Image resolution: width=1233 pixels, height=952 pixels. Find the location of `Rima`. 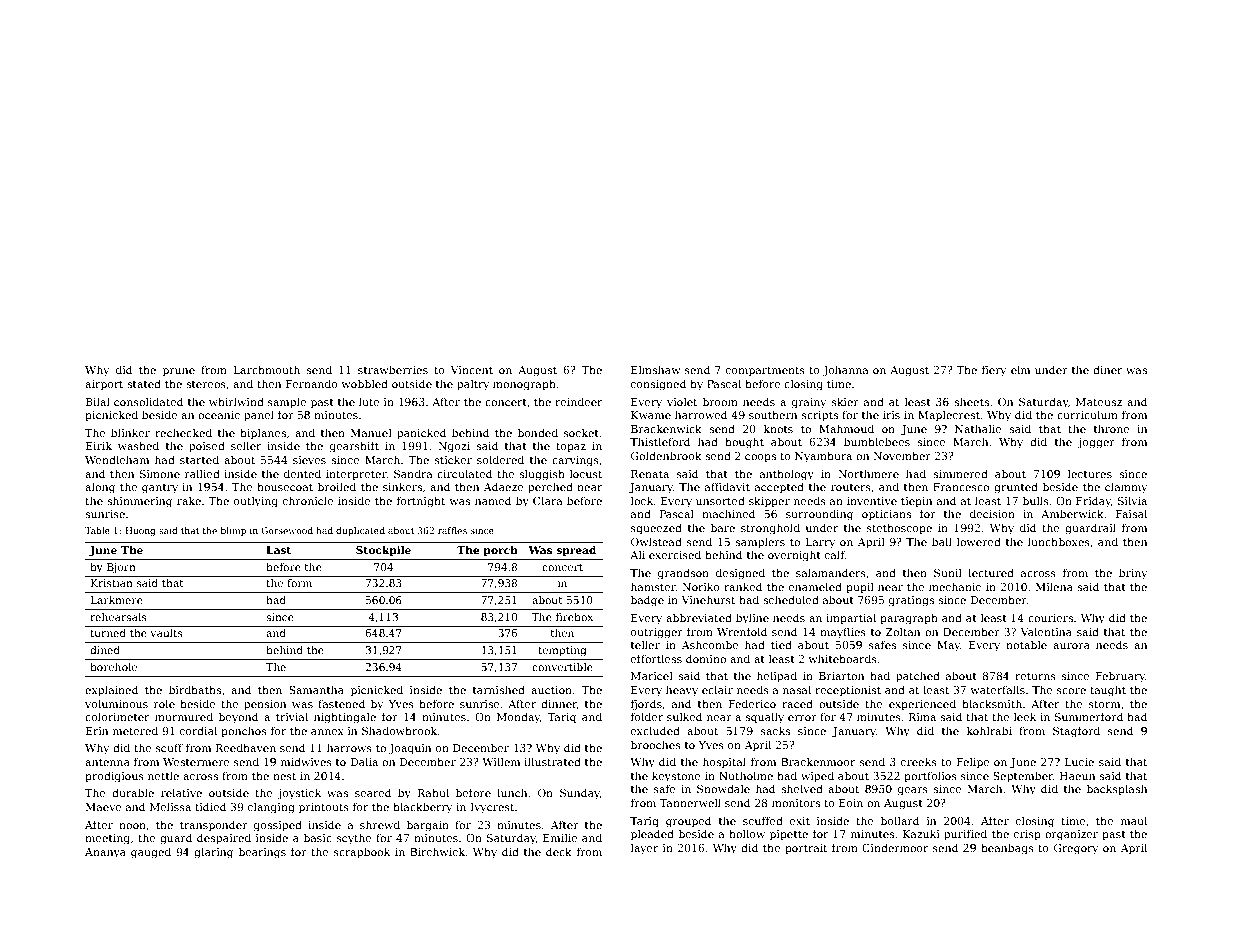

Rima is located at coordinates (922, 717).
